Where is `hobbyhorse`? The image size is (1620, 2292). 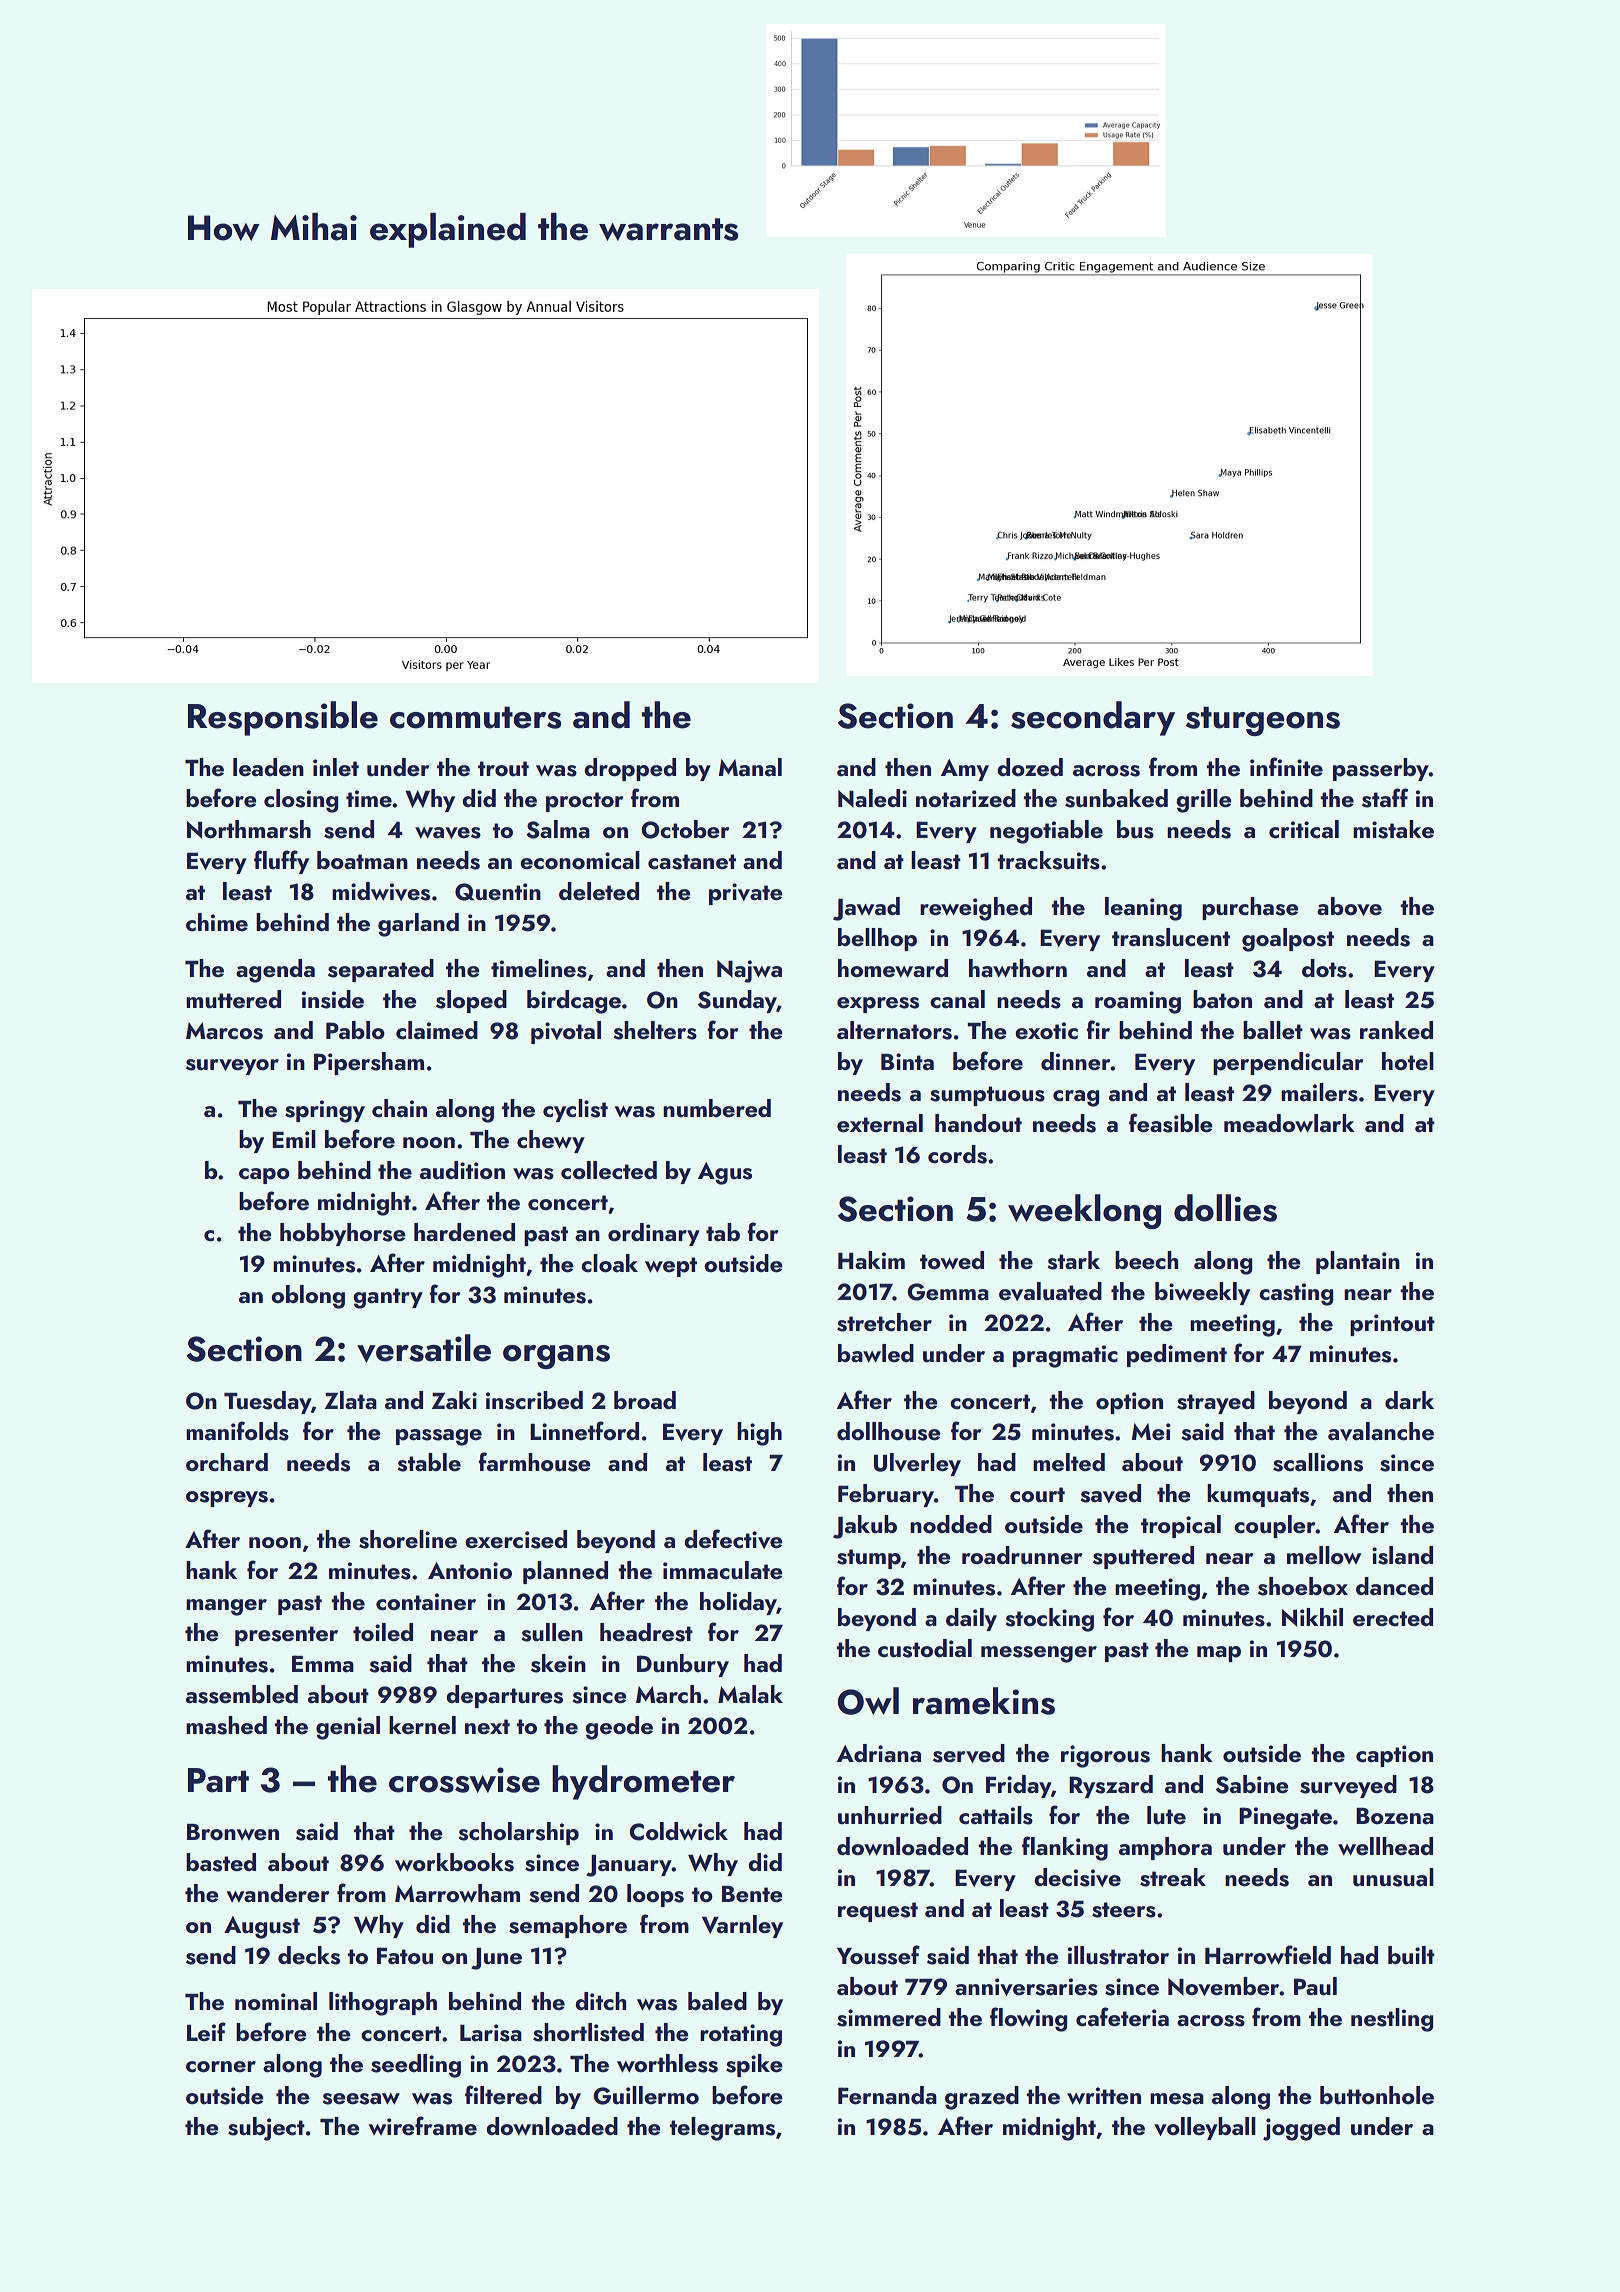
hobbyhorse is located at coordinates (343, 1234).
